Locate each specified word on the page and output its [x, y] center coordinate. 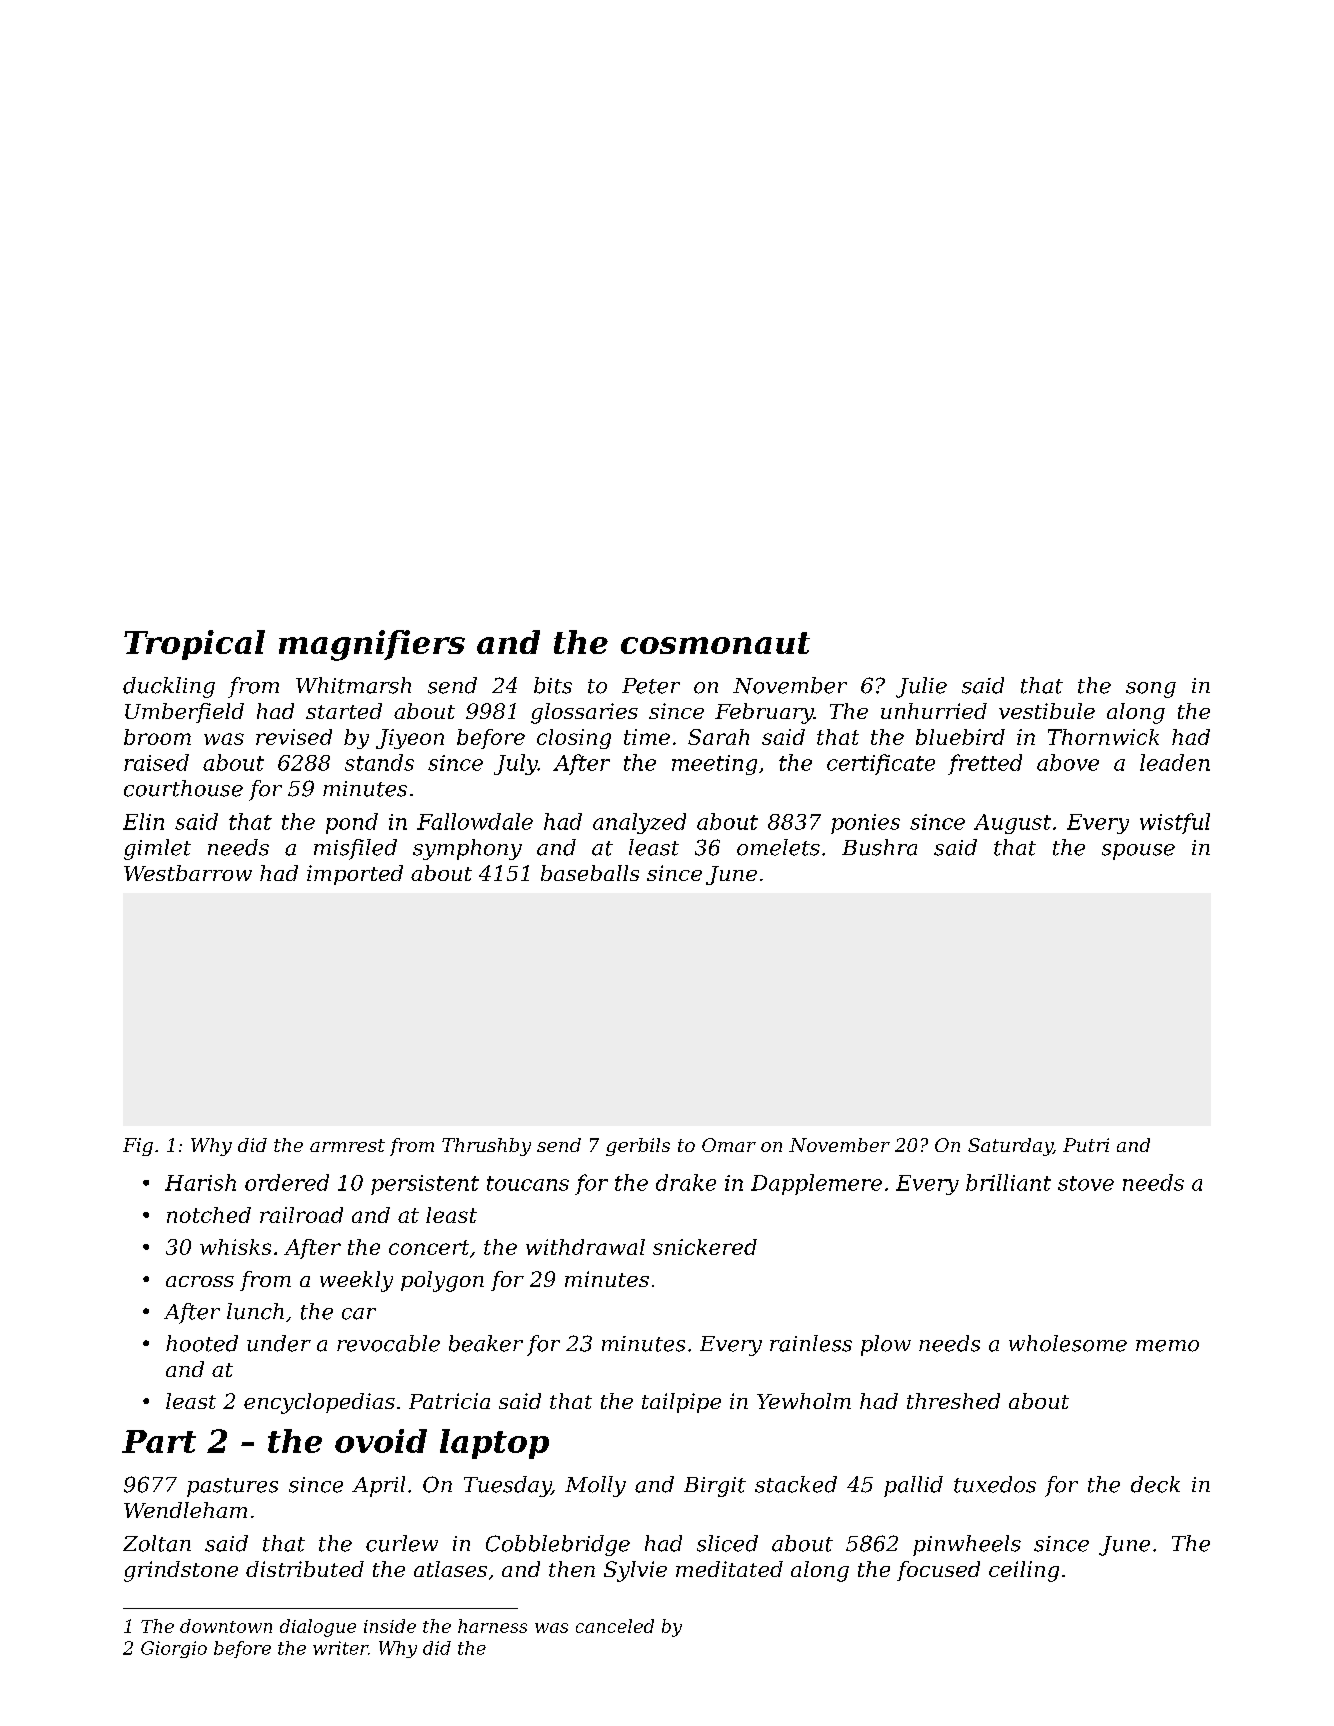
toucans [528, 1183]
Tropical [194, 645]
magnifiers [372, 645]
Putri [1086, 1145]
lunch [255, 1311]
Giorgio [174, 1649]
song [1151, 690]
